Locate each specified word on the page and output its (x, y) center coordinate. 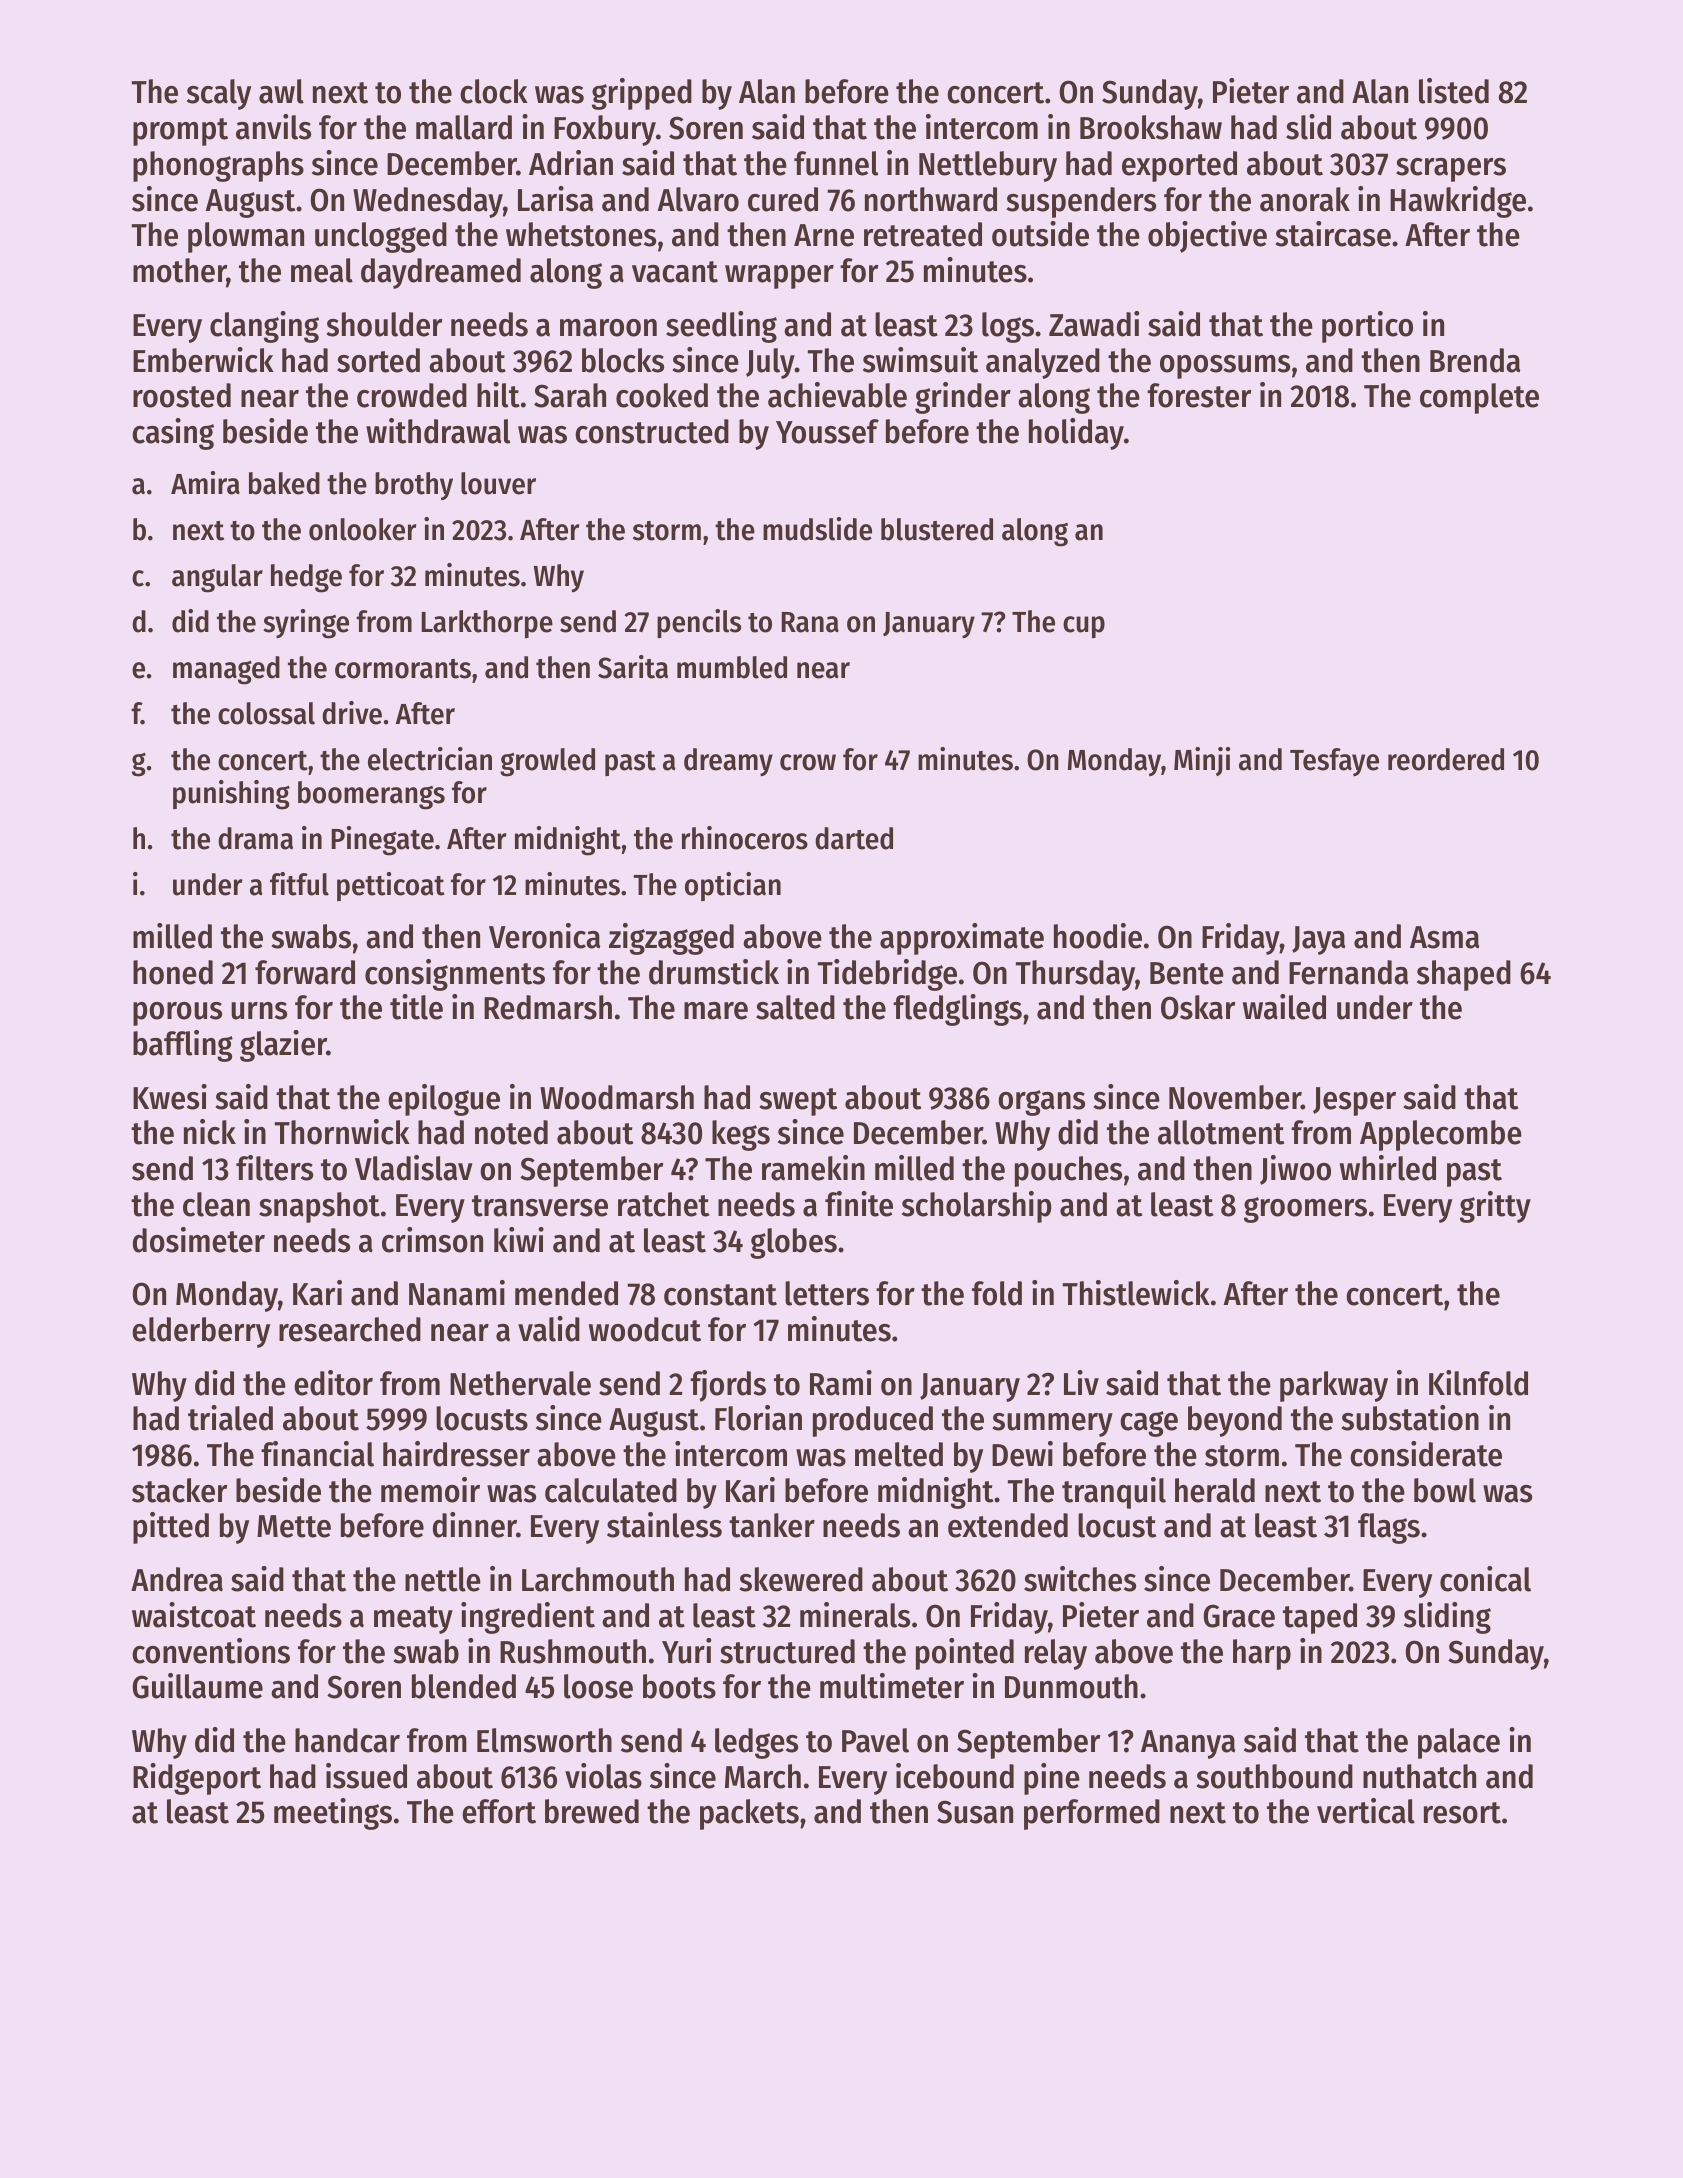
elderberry (201, 1332)
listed (1454, 91)
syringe (306, 624)
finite (859, 1204)
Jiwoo (1295, 1170)
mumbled (732, 667)
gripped (642, 94)
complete (1479, 398)
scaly (219, 94)
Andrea (177, 1579)
